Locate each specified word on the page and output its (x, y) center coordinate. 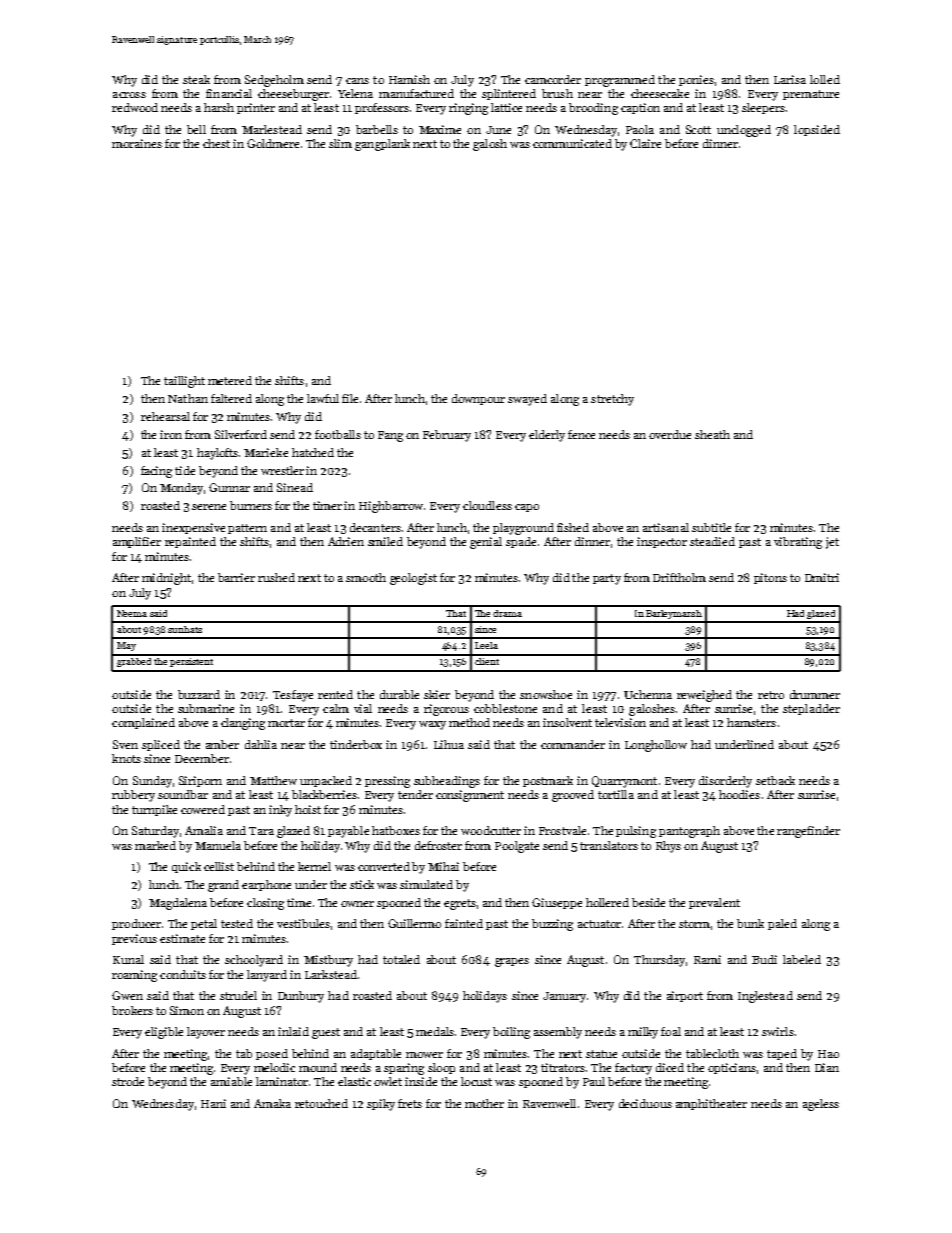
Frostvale (562, 830)
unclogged (744, 131)
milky (643, 1033)
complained (143, 723)
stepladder (811, 709)
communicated (572, 143)
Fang (390, 436)
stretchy (612, 400)
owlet (388, 1081)
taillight (184, 382)
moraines (137, 143)
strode (128, 1081)
